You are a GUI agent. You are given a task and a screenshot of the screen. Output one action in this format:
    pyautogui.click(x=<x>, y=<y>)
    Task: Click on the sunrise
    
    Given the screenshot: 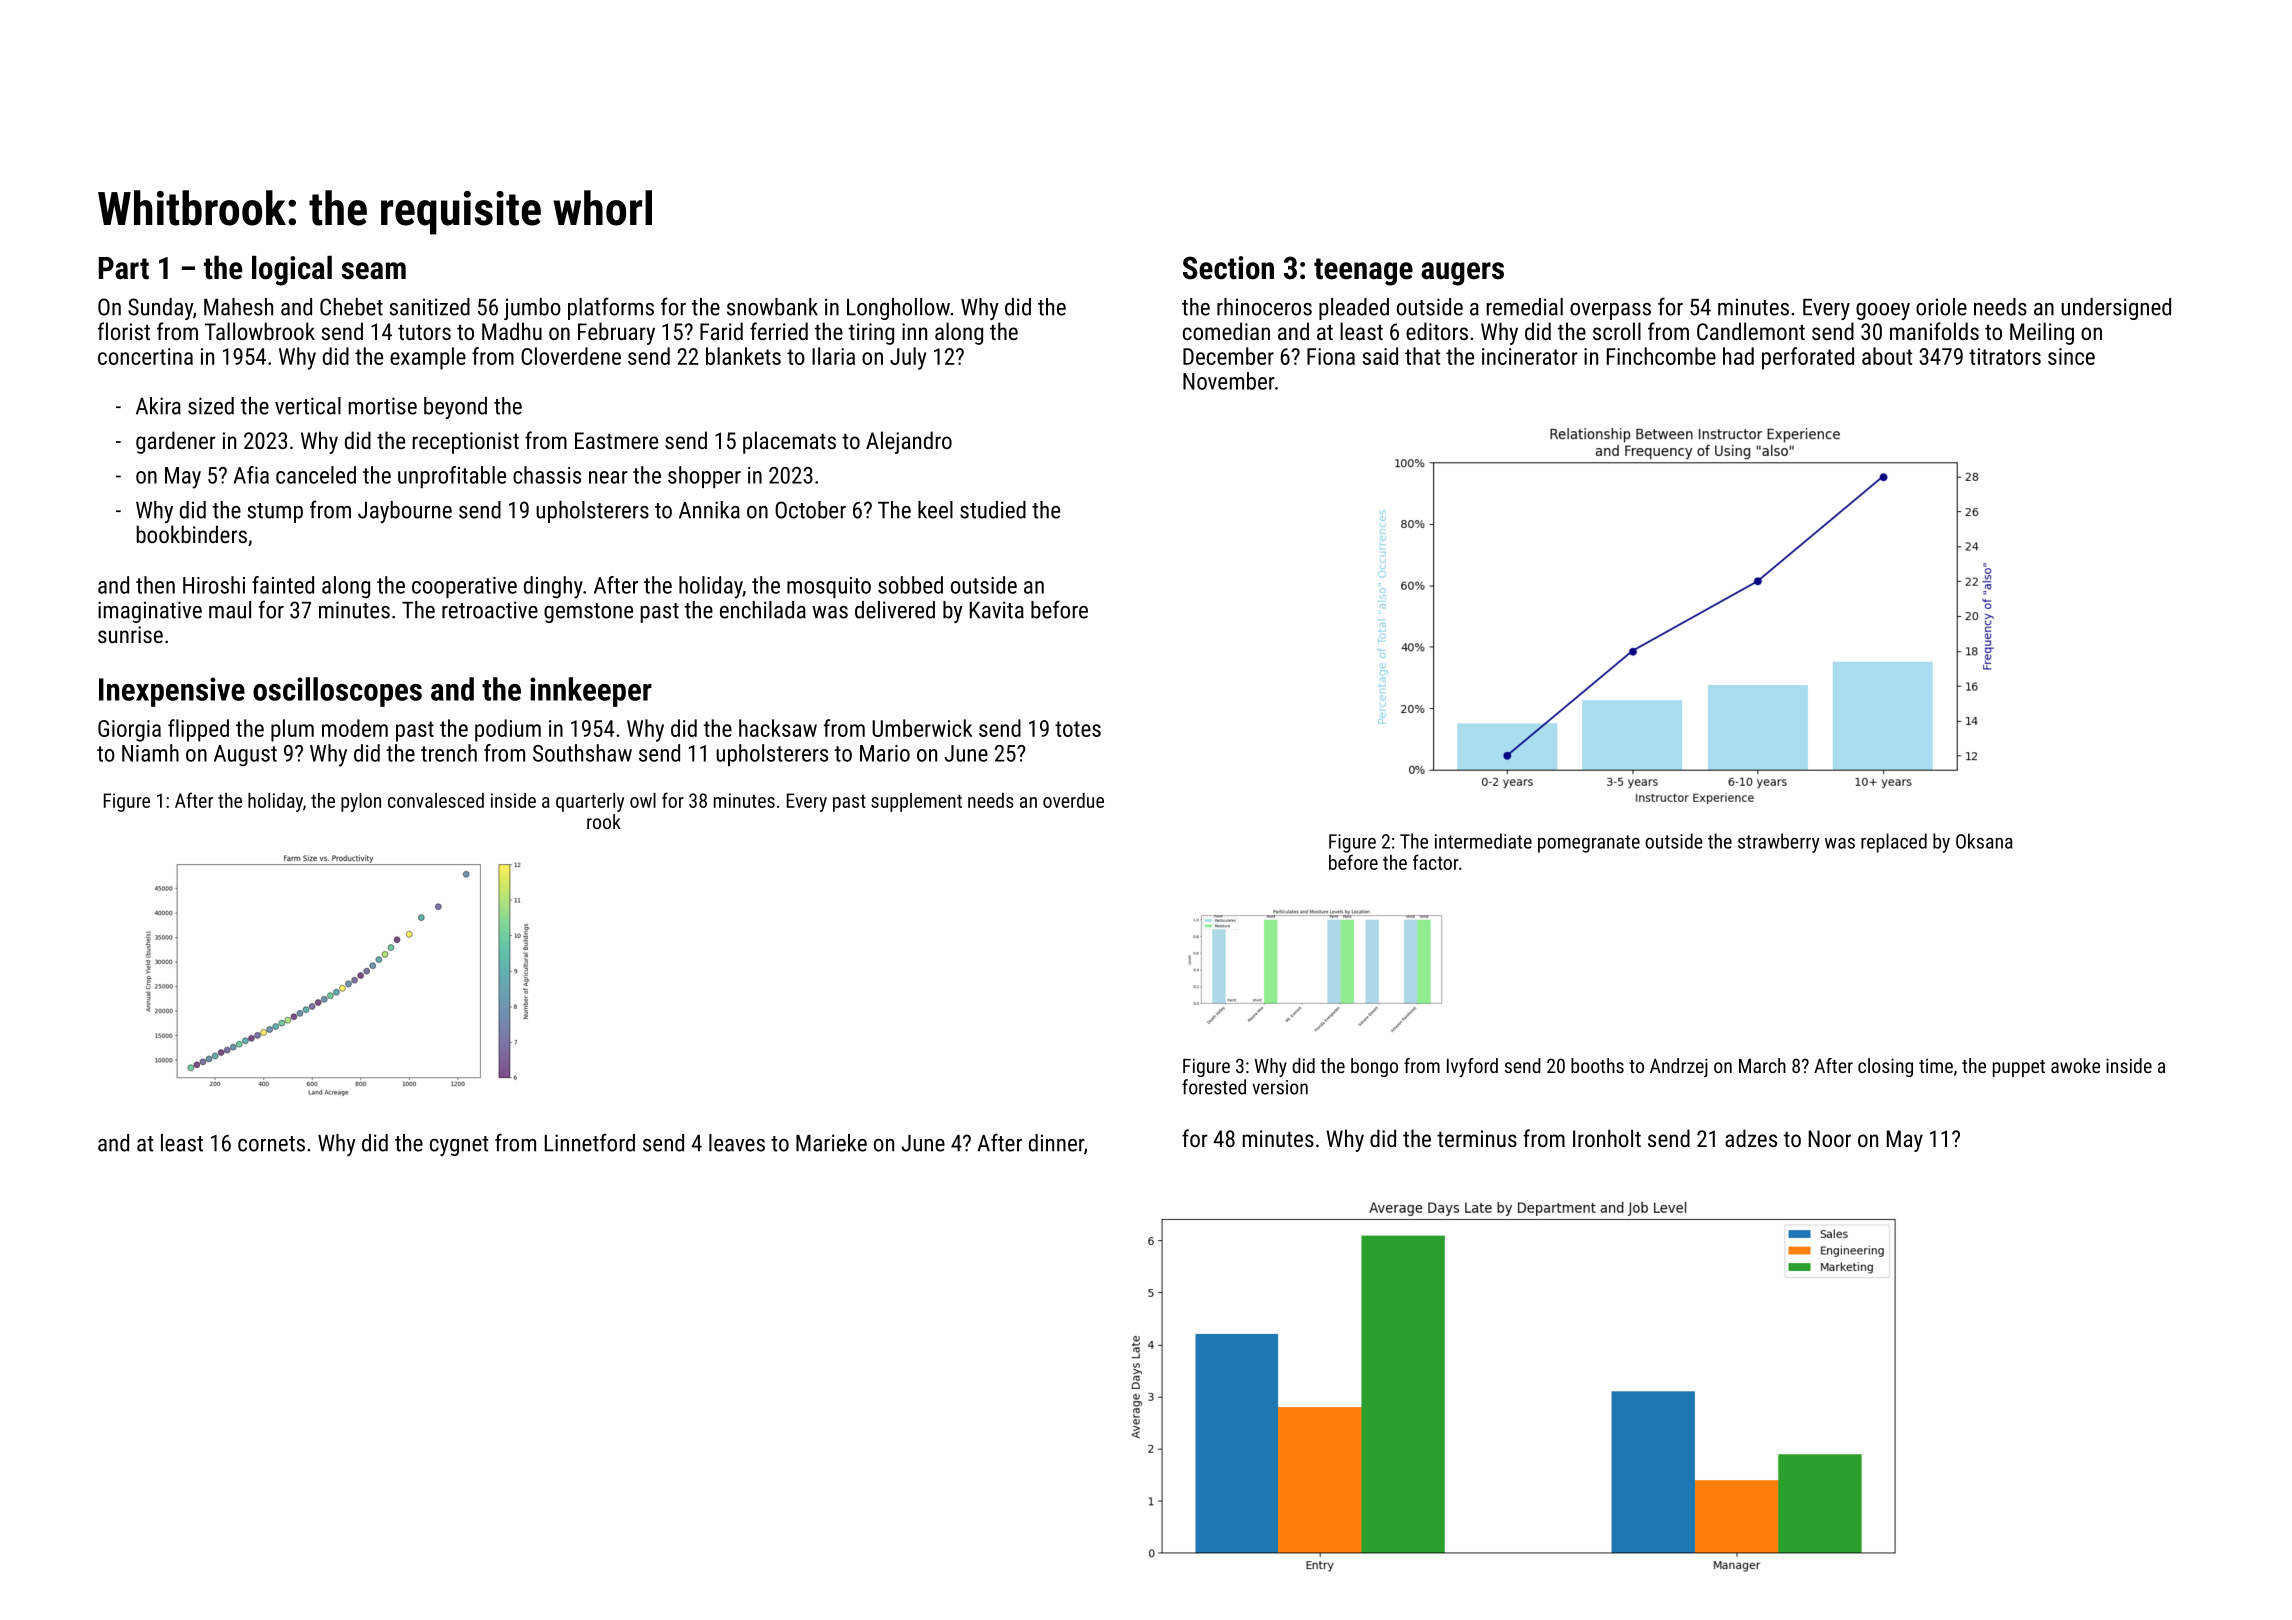 What is the action you would take?
    pyautogui.click(x=130, y=634)
